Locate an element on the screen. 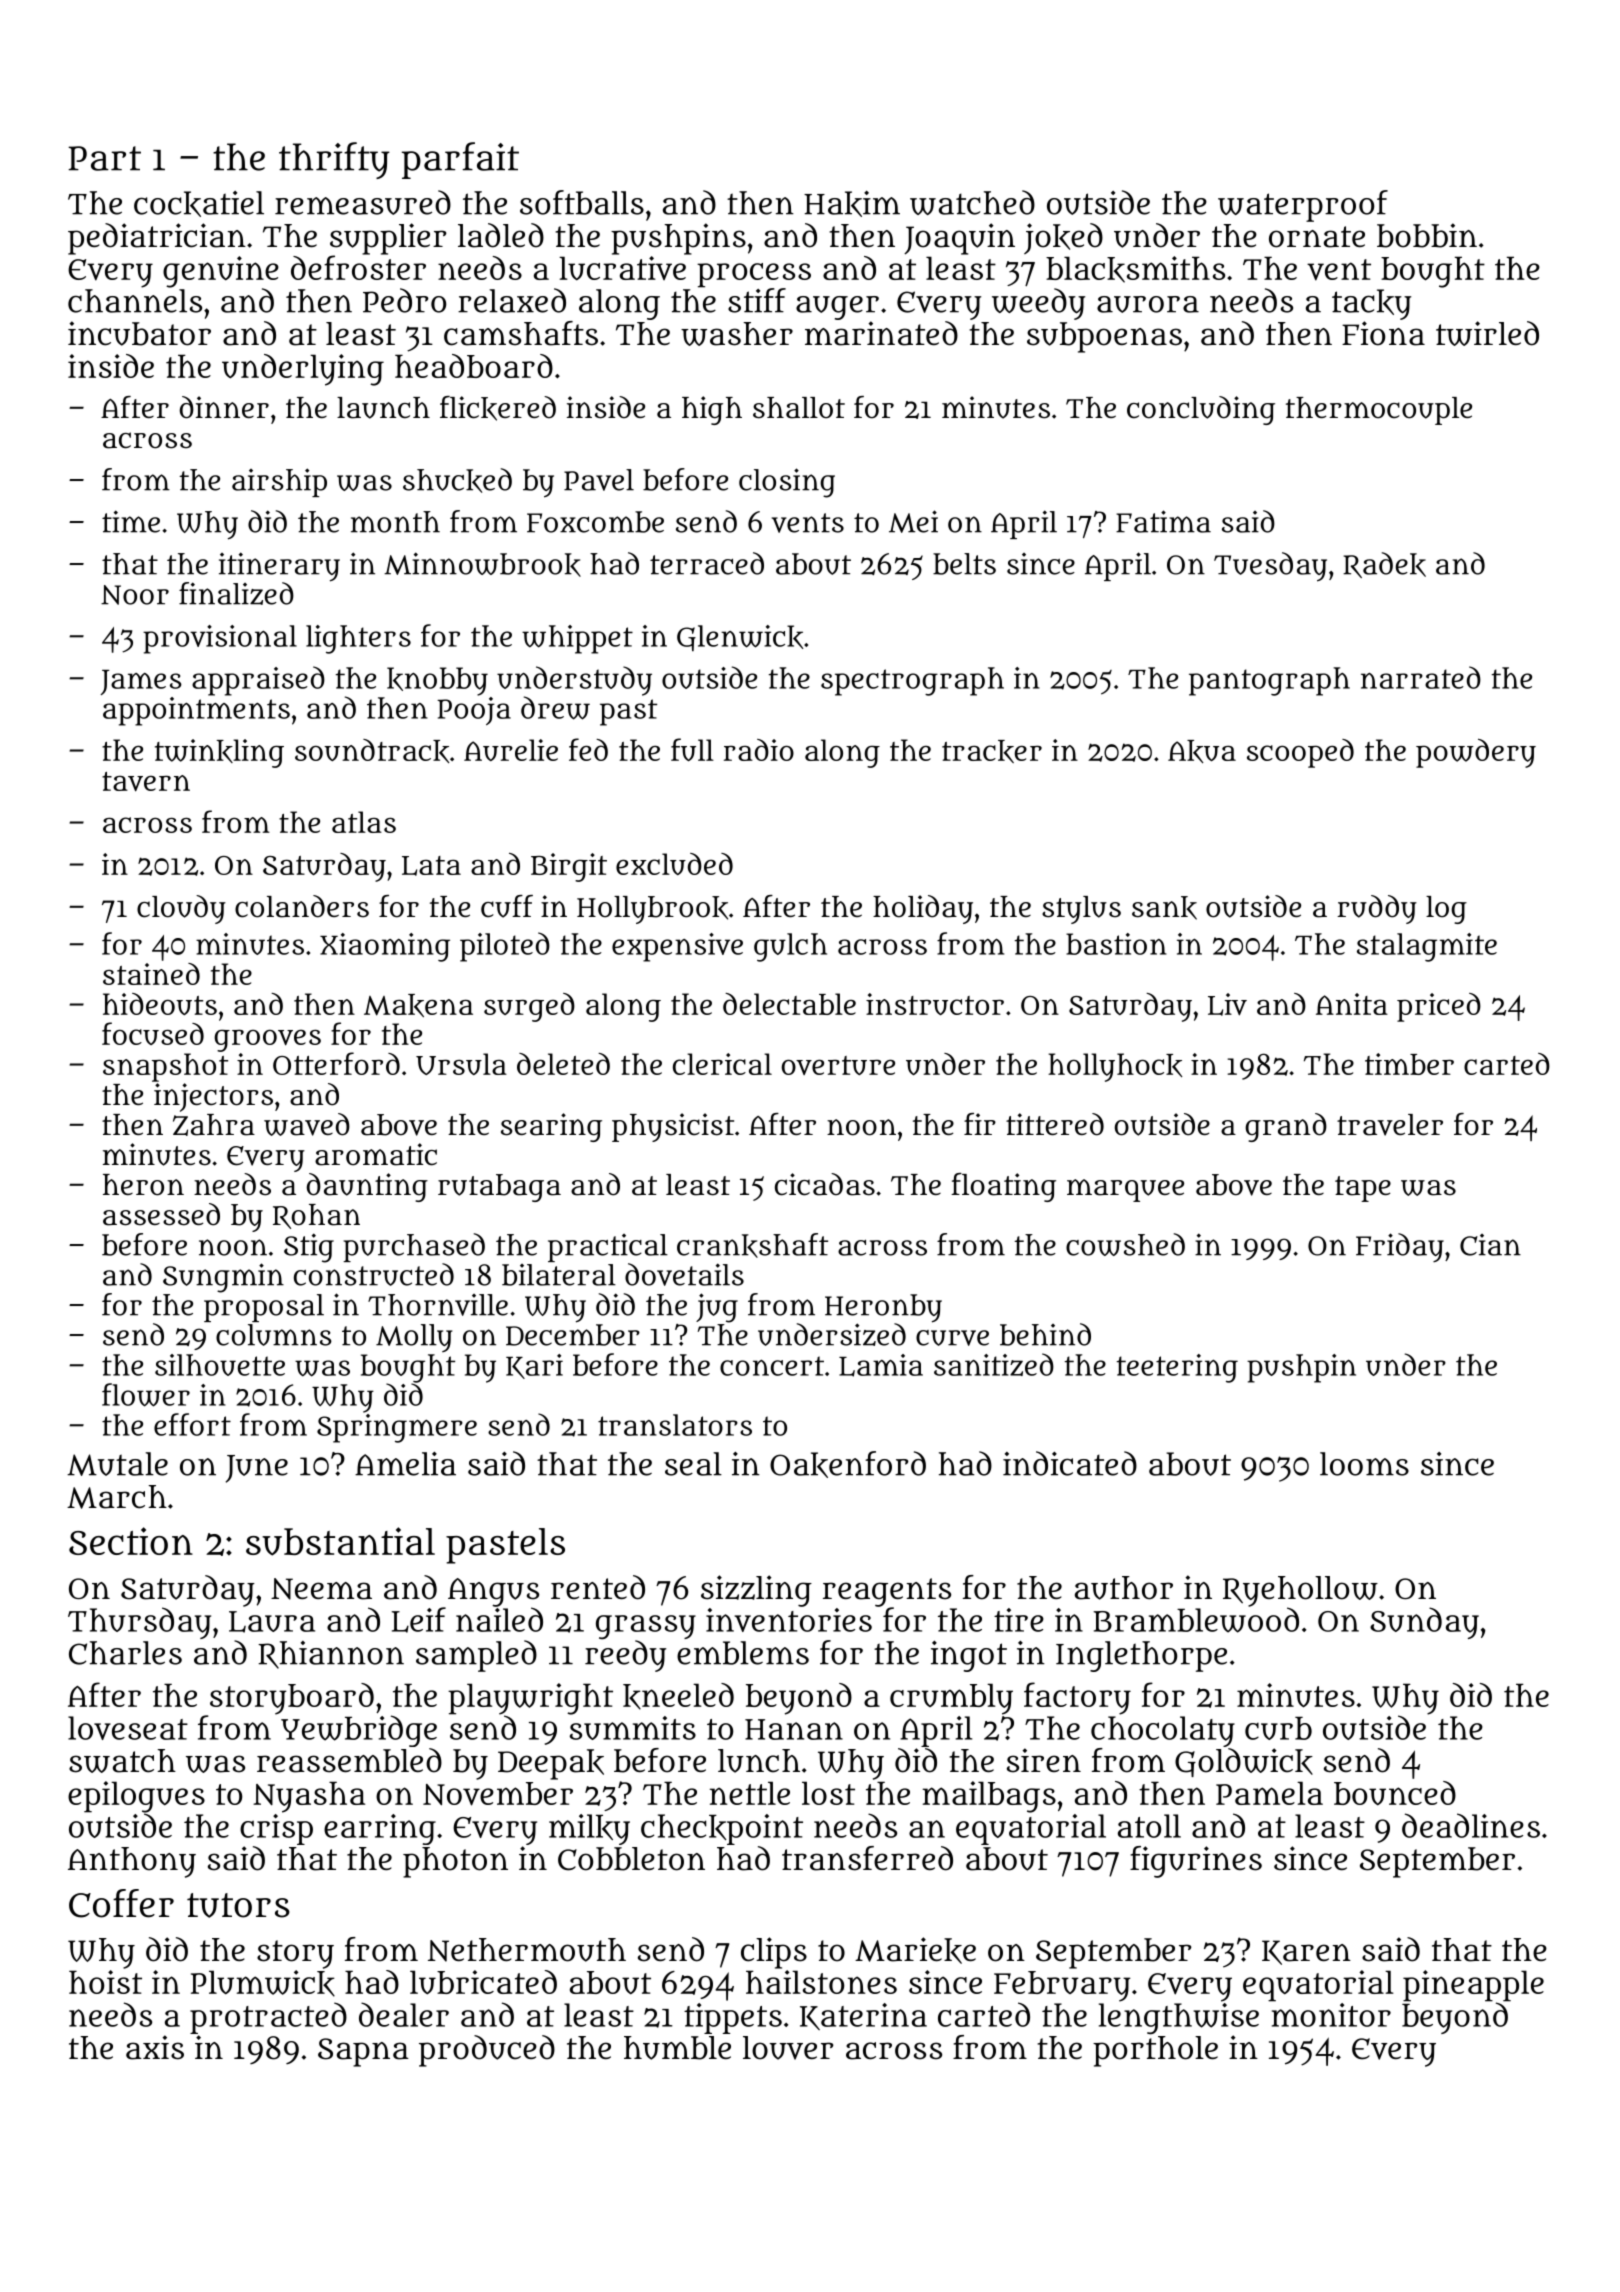  loveseat is located at coordinates (128, 1728).
